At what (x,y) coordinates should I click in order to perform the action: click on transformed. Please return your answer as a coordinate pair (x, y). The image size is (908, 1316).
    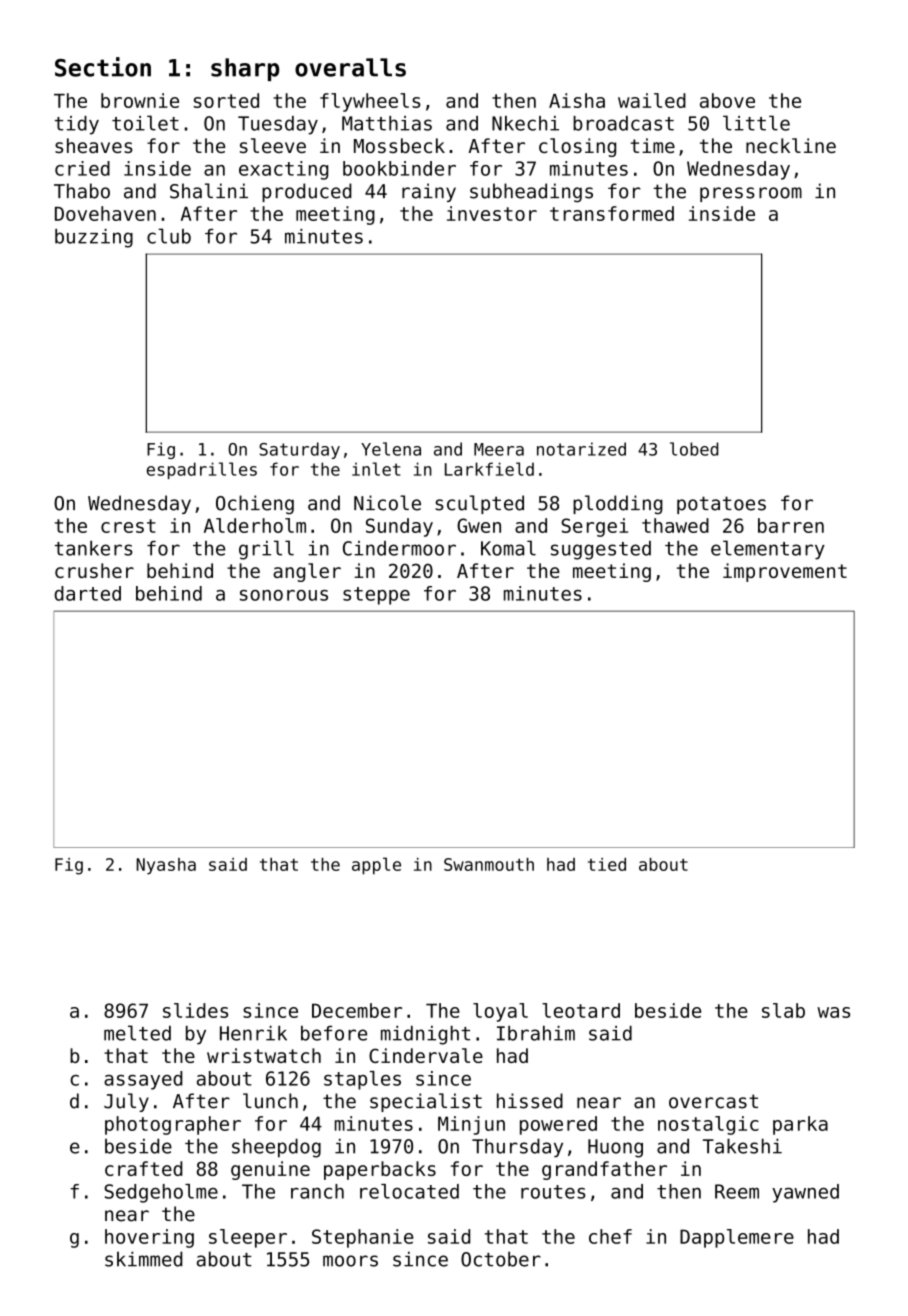
    Looking at the image, I should click on (612, 213).
